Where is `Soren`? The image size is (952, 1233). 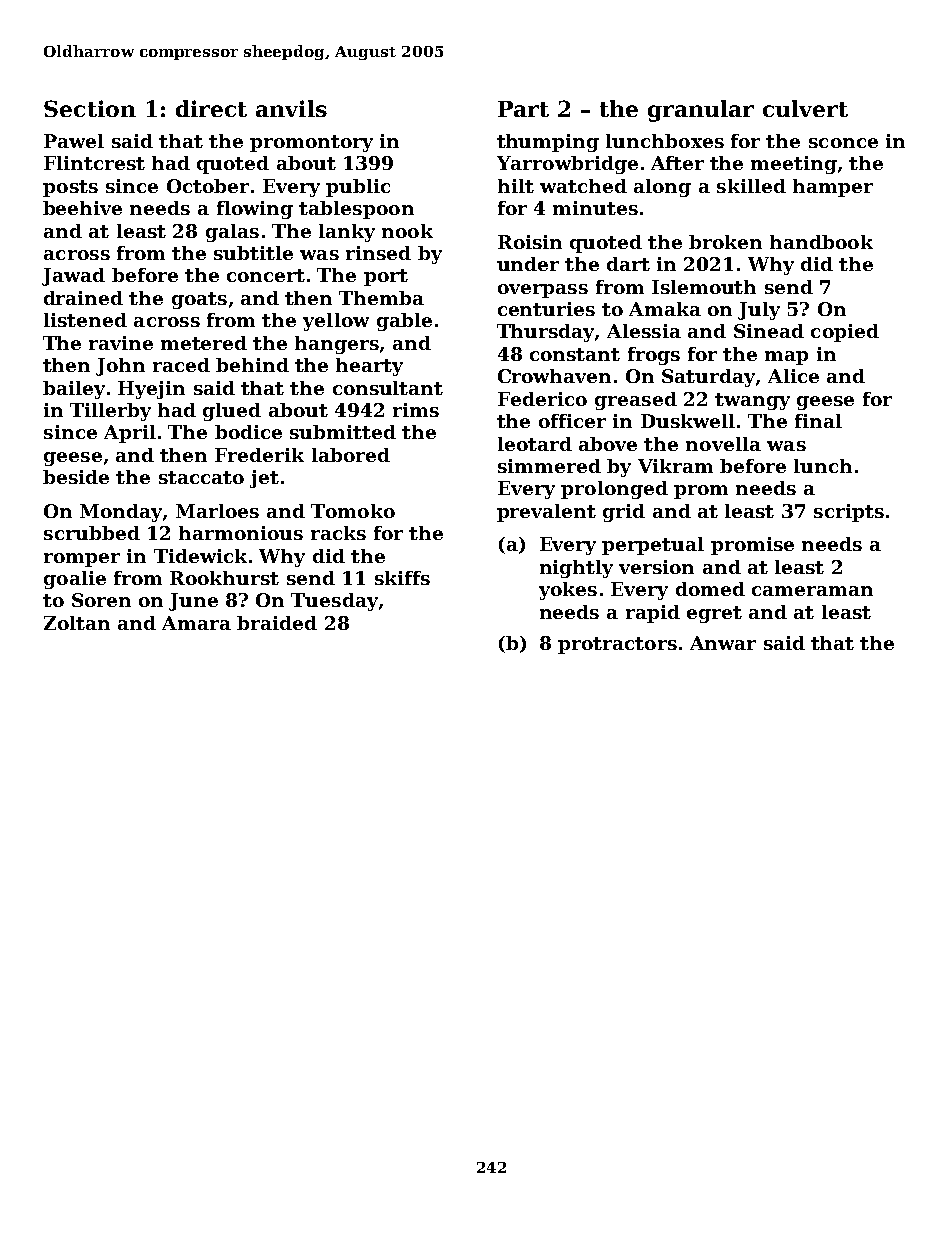
Soren is located at coordinates (101, 600).
